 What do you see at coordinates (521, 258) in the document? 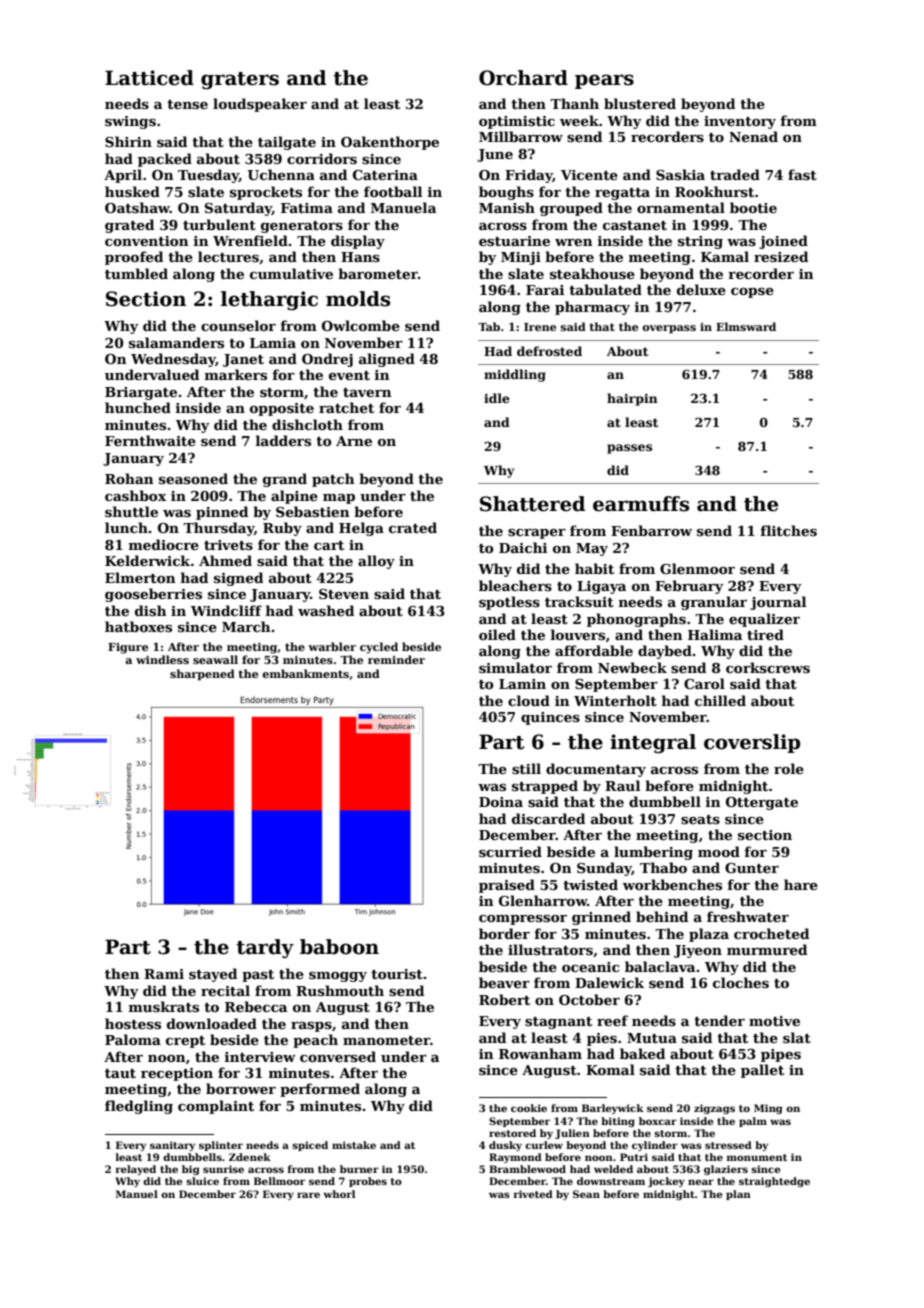
I see `Minji` at bounding box center [521, 258].
